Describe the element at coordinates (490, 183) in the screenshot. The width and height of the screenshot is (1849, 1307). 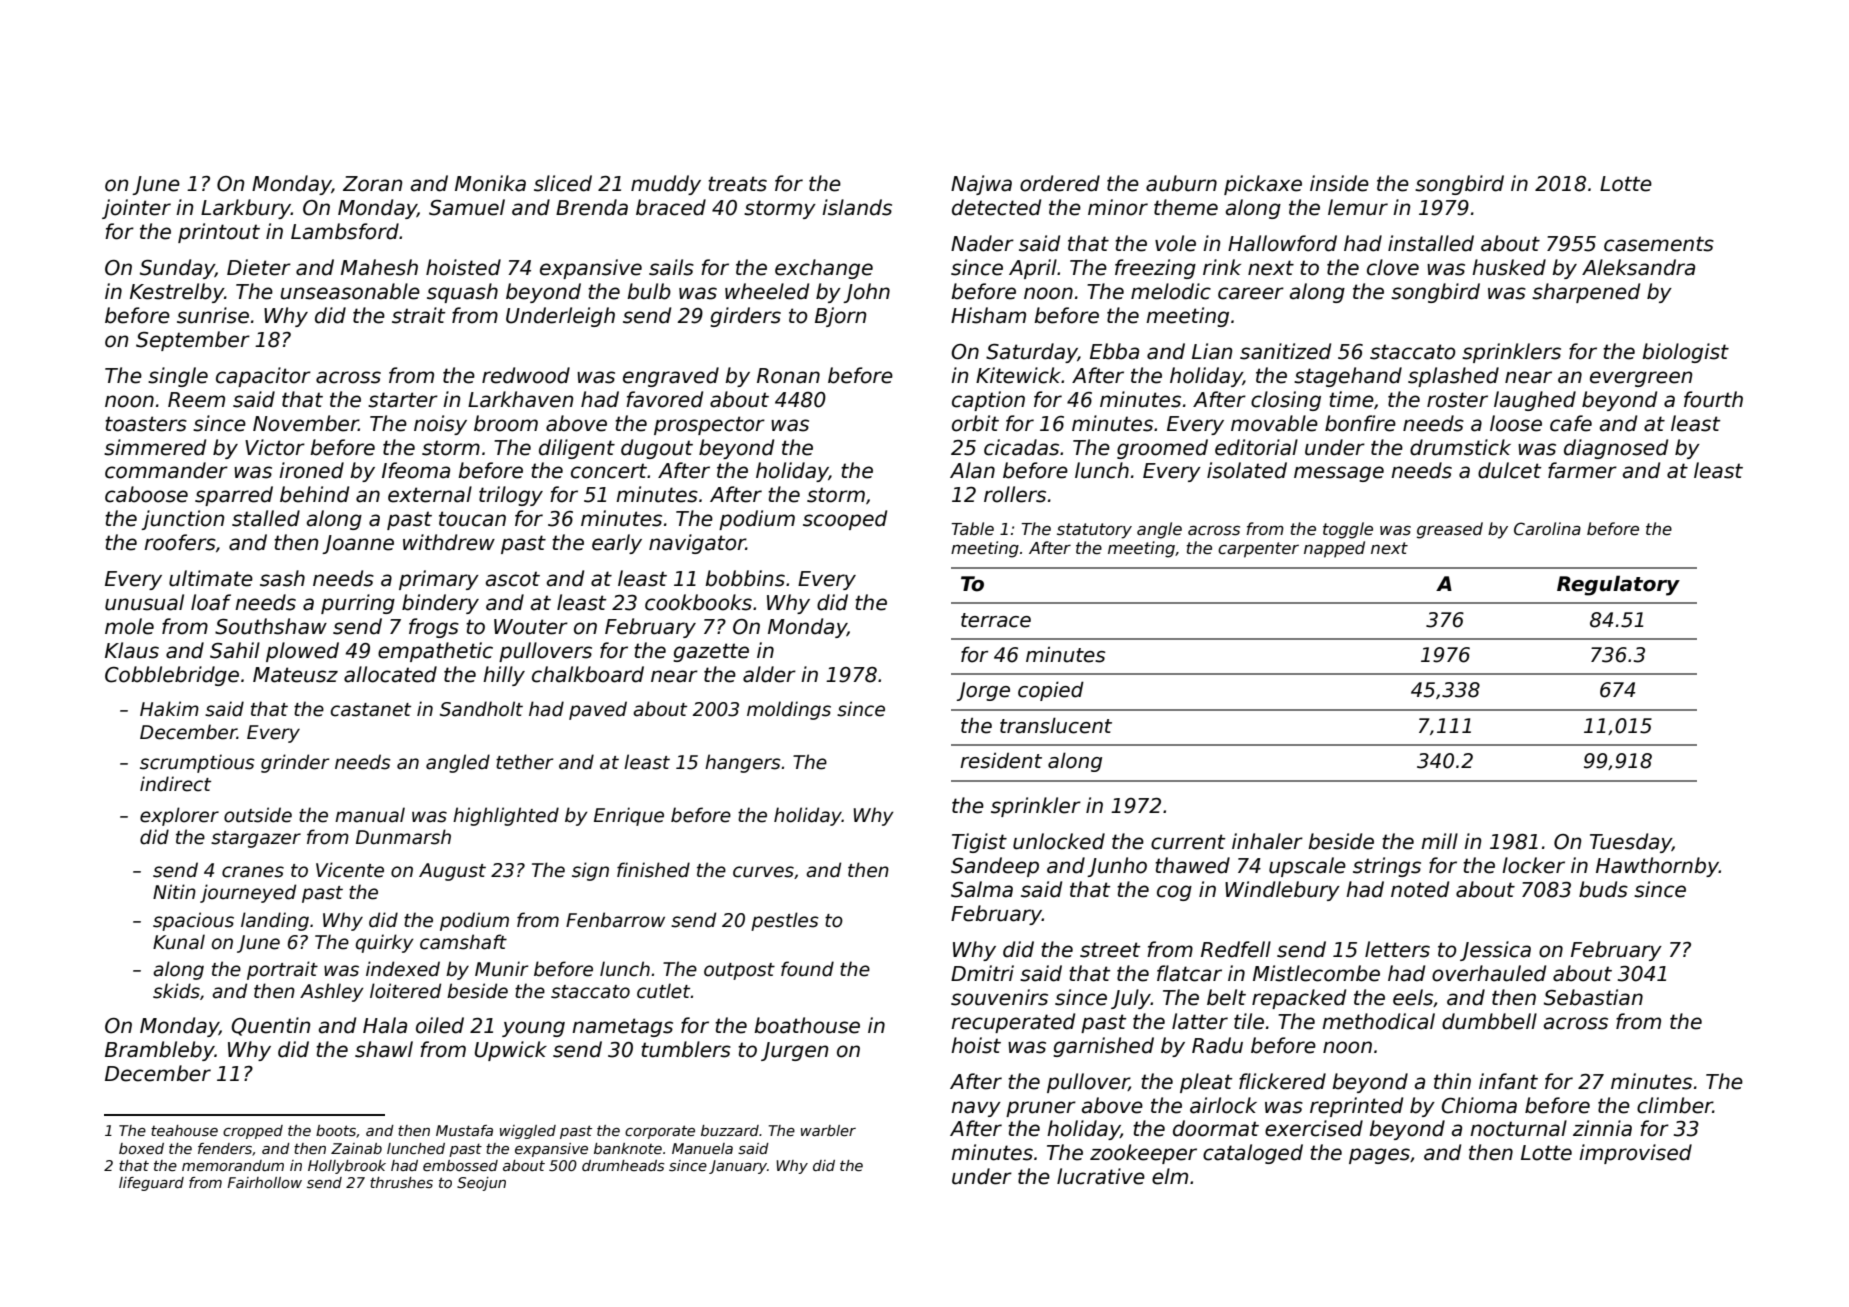
I see `Monika` at that location.
